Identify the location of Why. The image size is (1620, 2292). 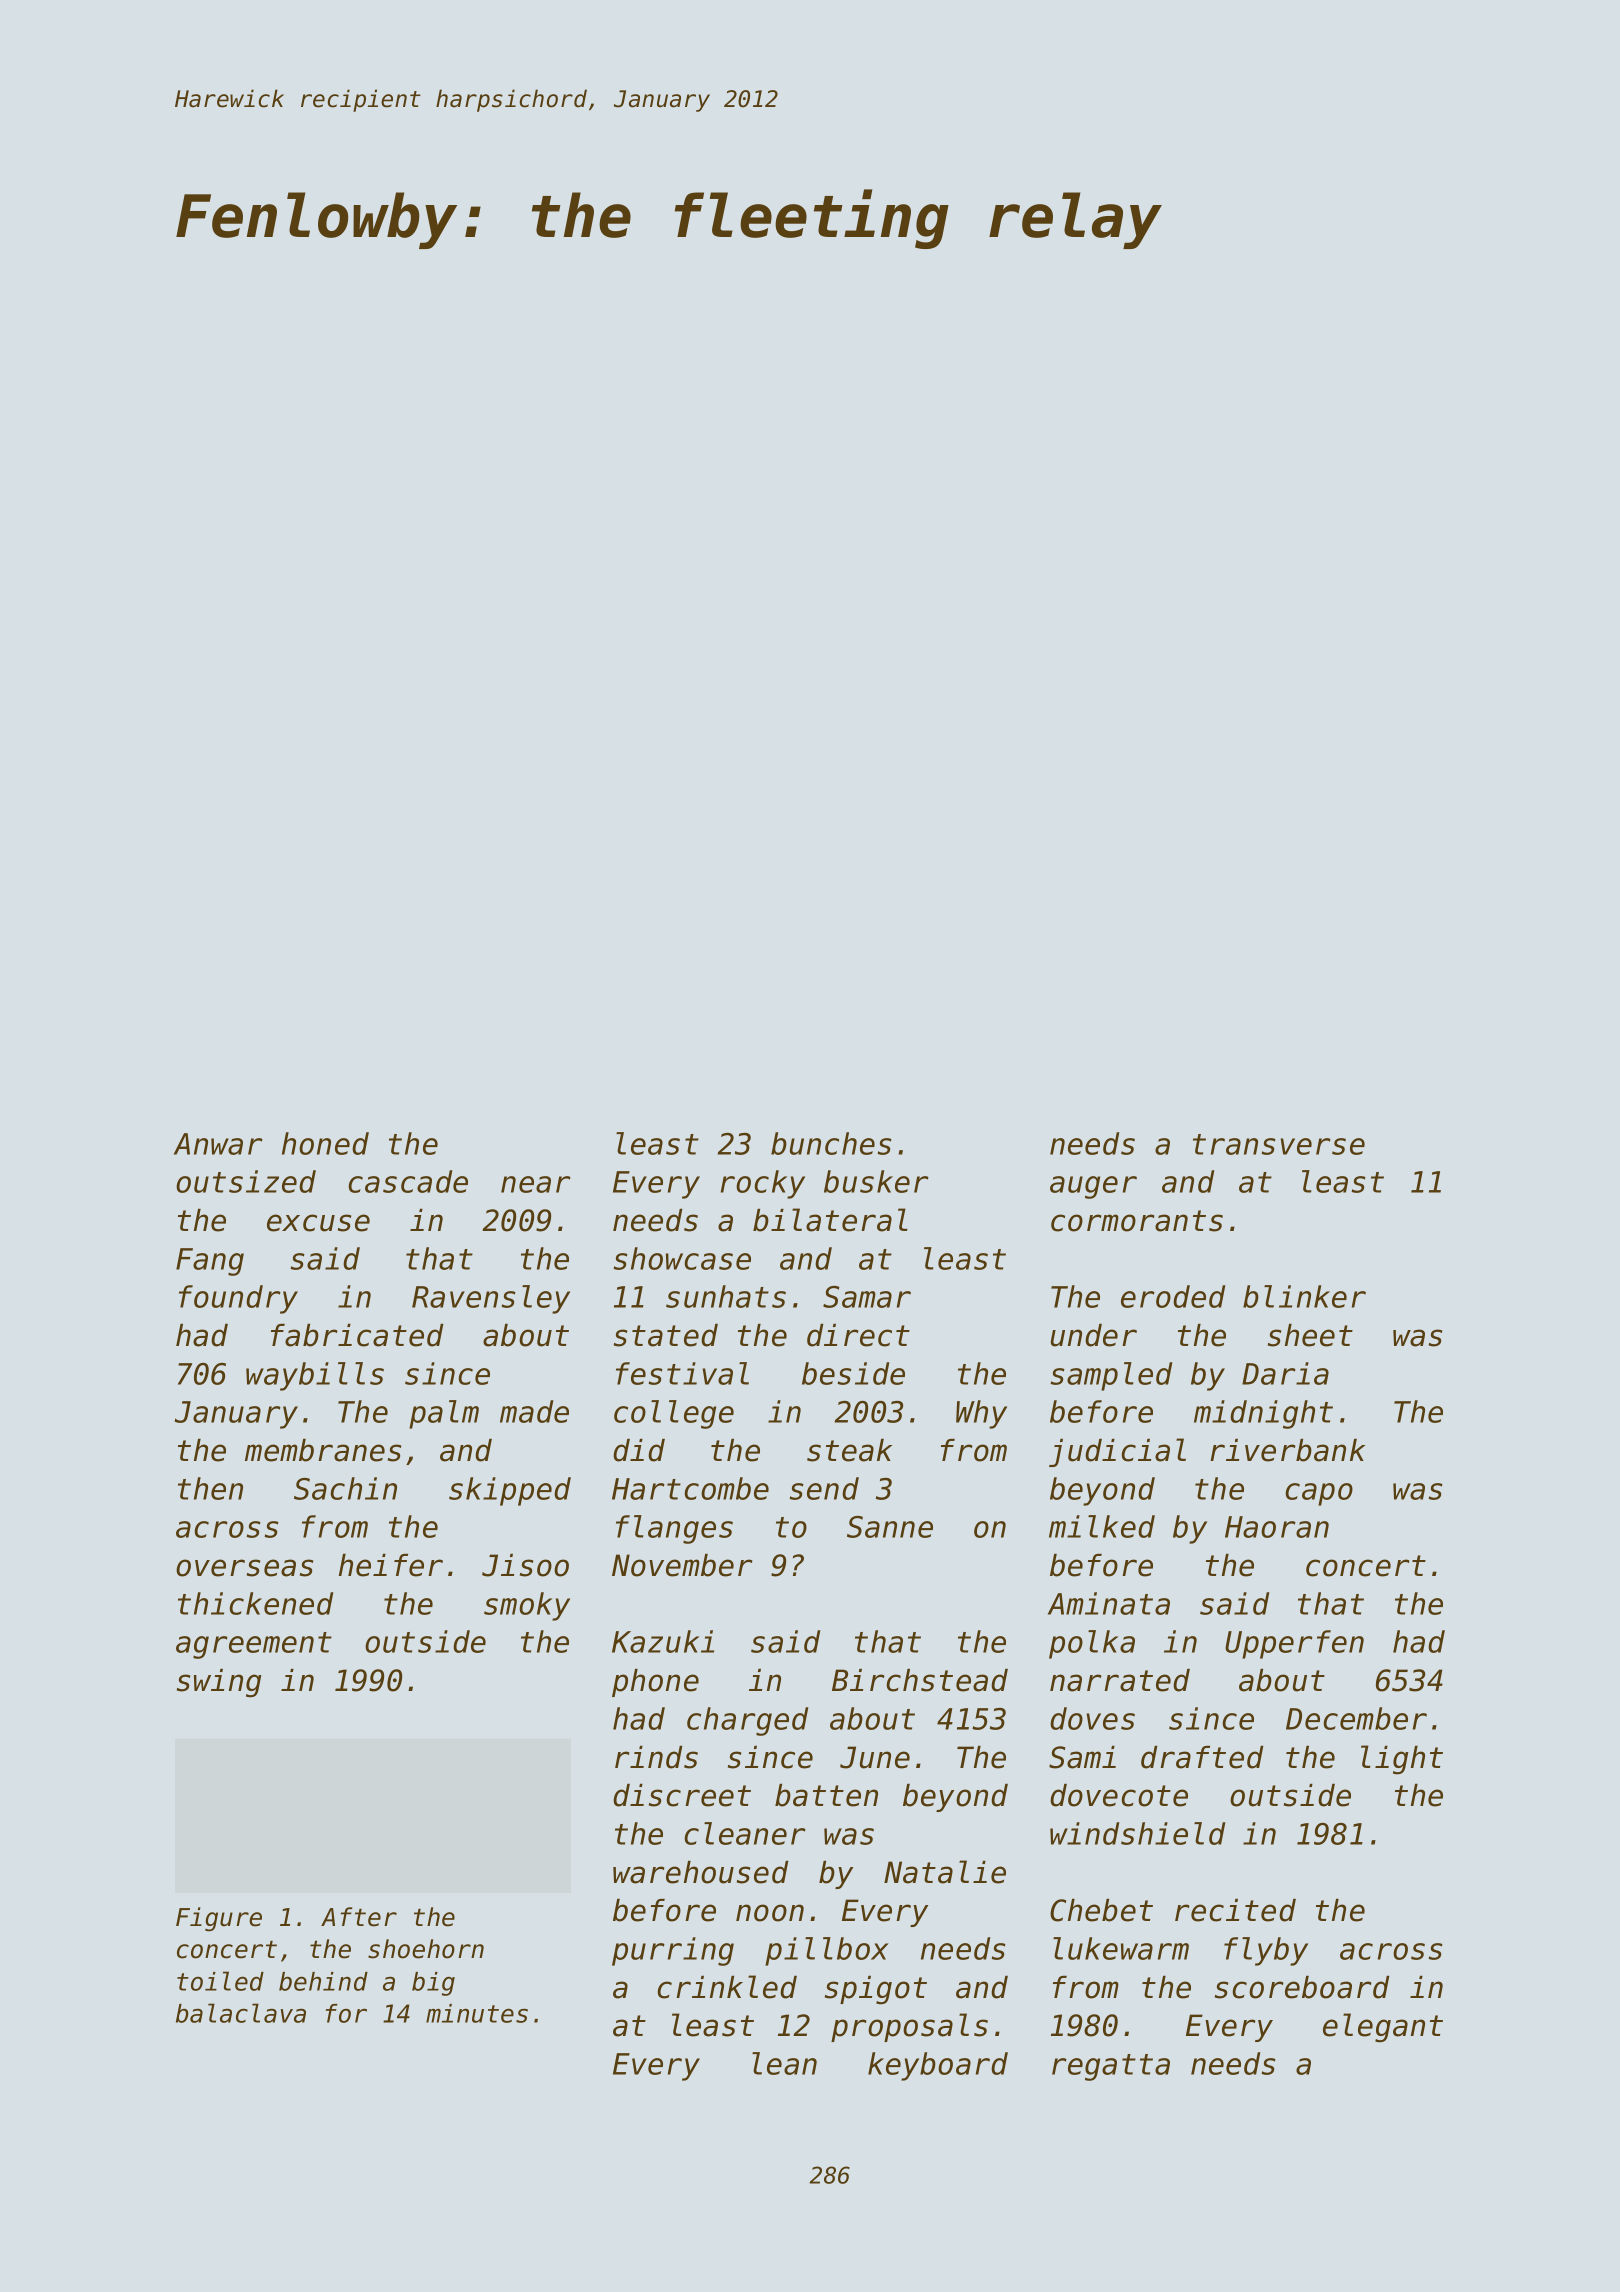
(981, 1414).
